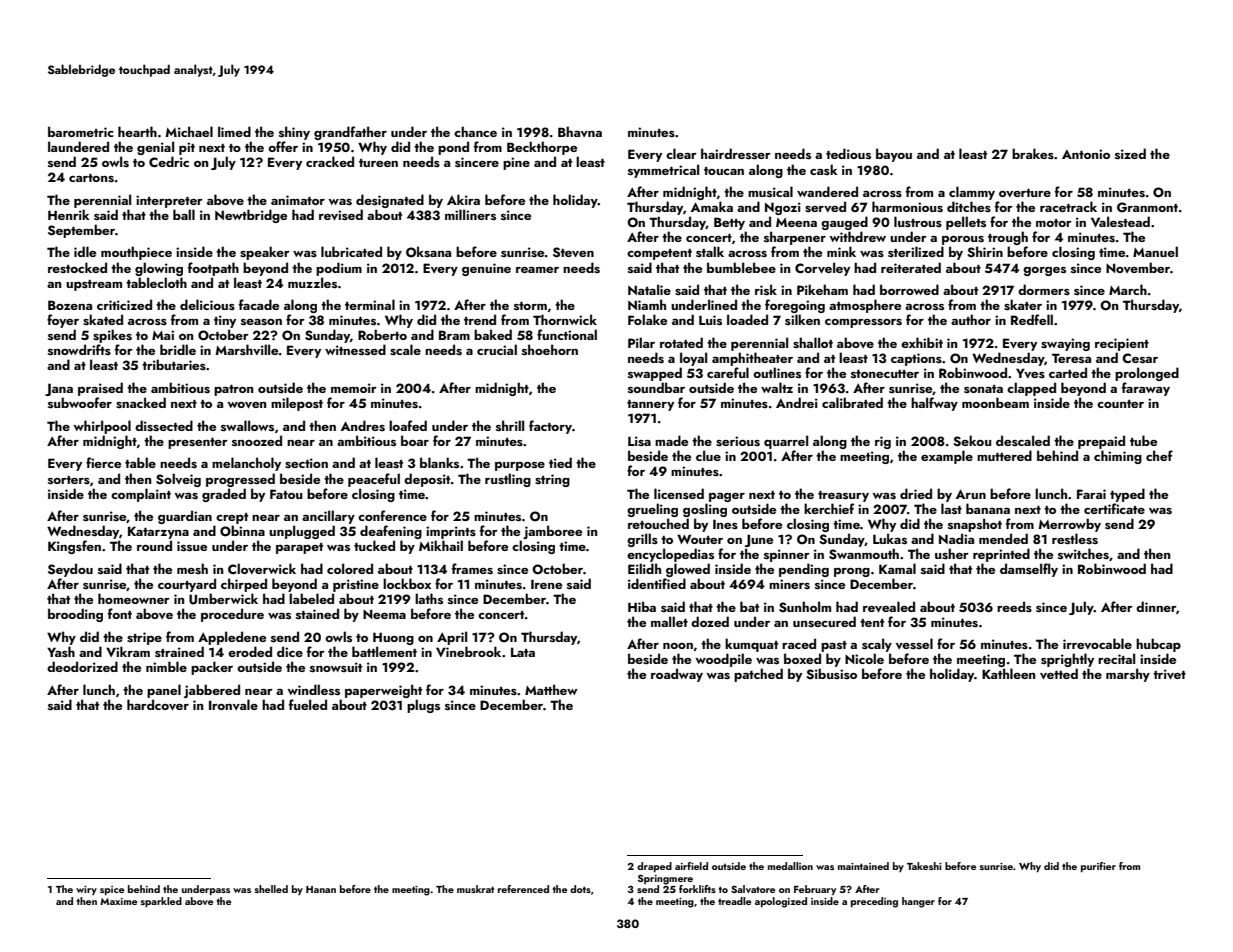 The image size is (1233, 952). Describe the element at coordinates (677, 675) in the screenshot. I see `roadway` at that location.
